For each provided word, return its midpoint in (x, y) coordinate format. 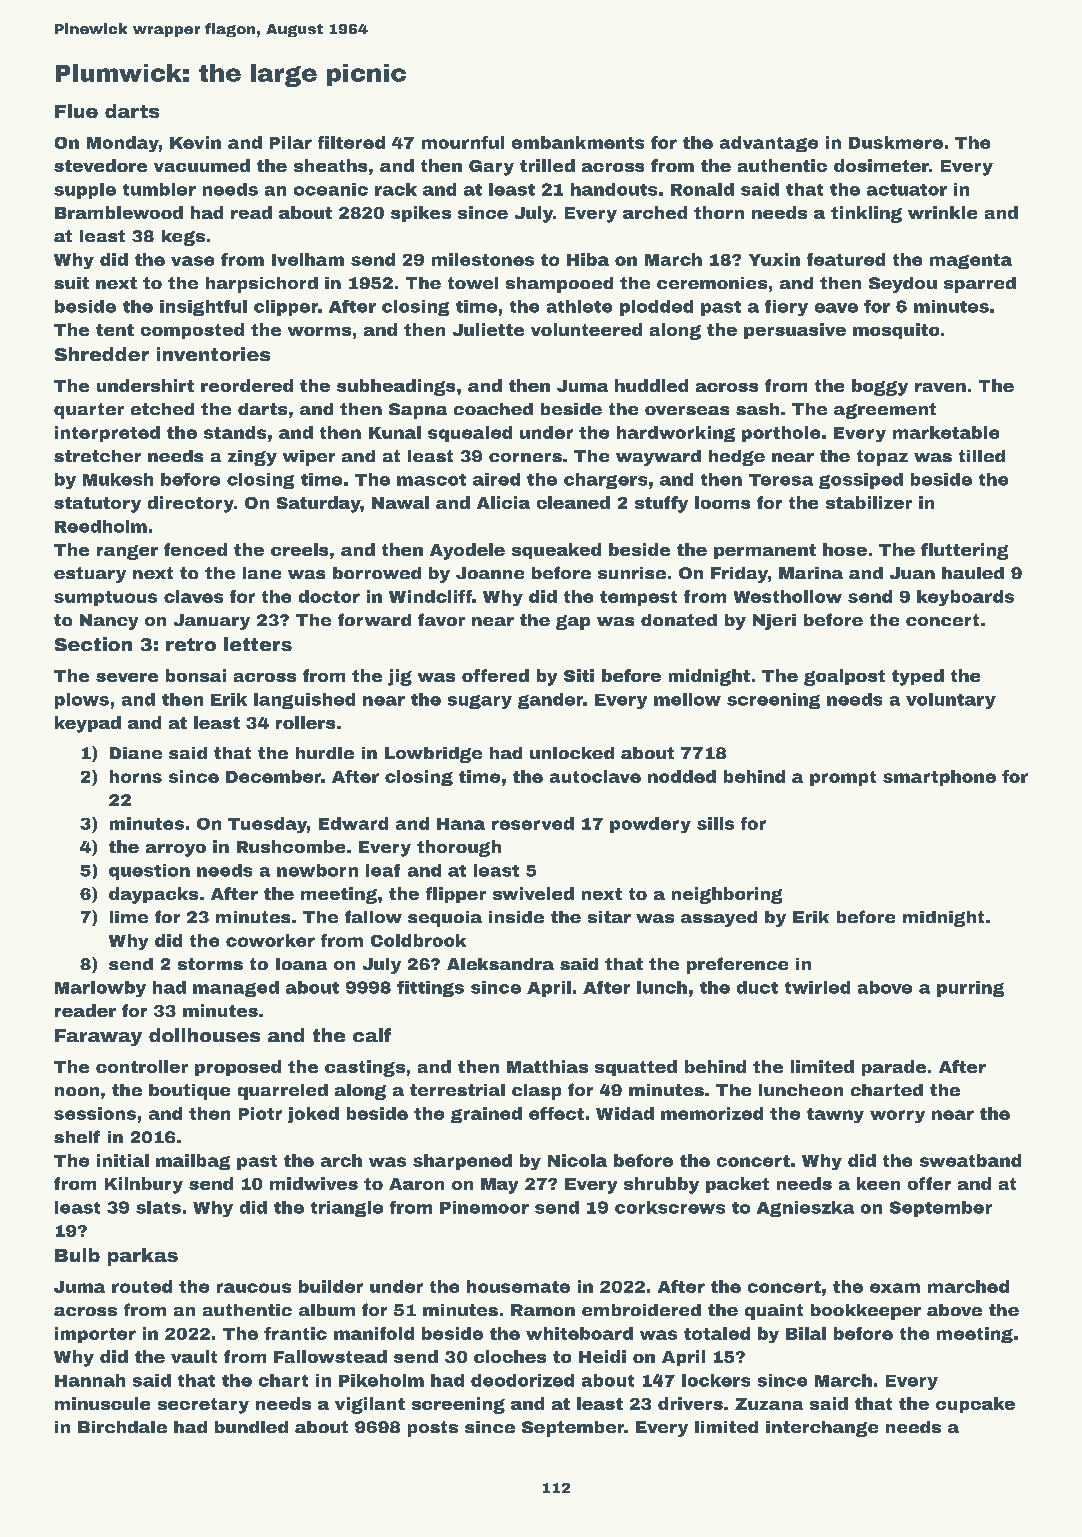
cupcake (975, 1405)
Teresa (781, 480)
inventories (213, 354)
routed (142, 1286)
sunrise (632, 573)
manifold (374, 1333)
